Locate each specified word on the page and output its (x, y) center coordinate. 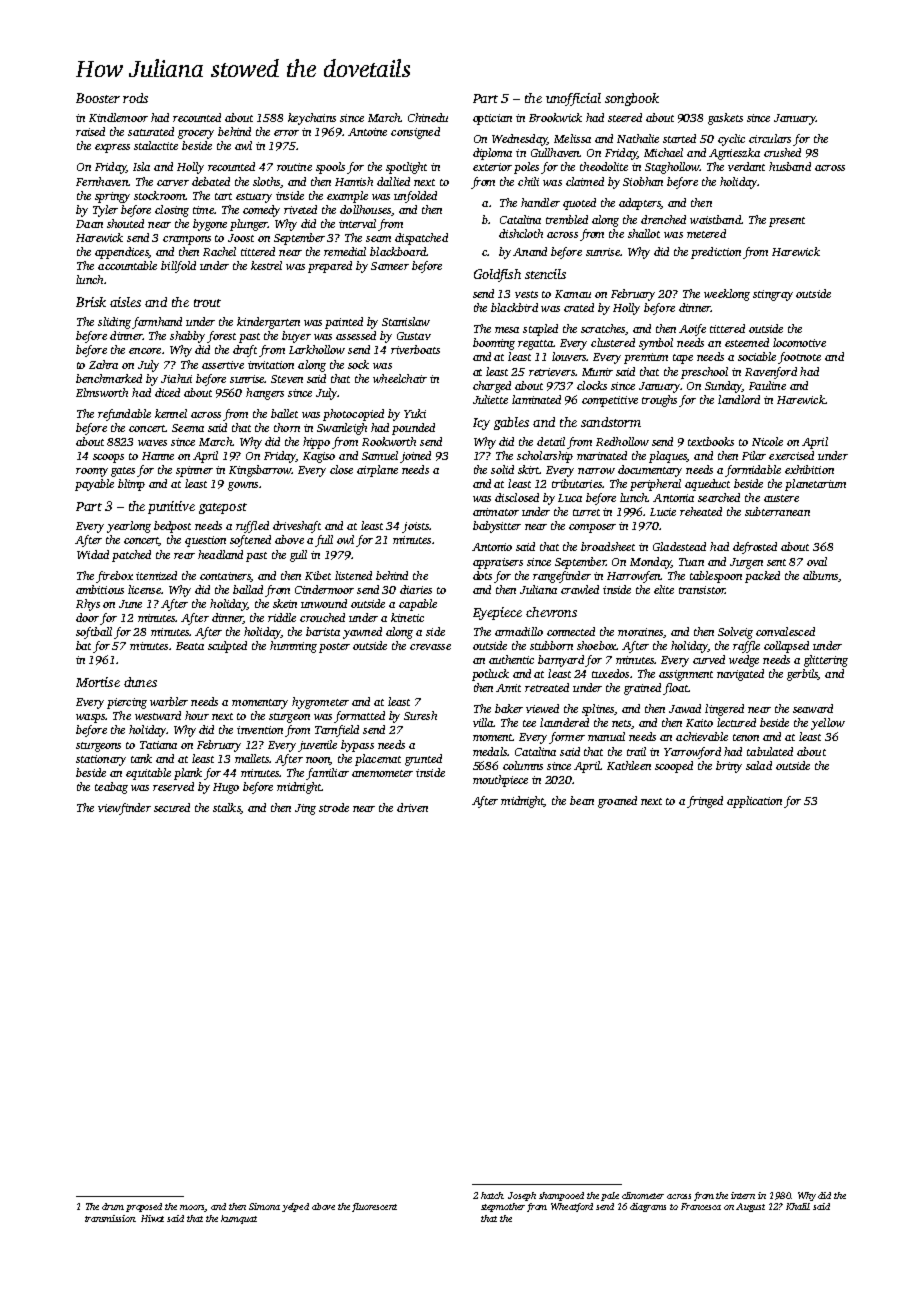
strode (334, 807)
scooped (674, 767)
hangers (265, 394)
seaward (813, 708)
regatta (535, 345)
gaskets (725, 119)
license (144, 589)
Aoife (692, 330)
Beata (190, 646)
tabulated (770, 751)
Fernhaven (102, 181)
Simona (264, 1206)
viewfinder (124, 809)
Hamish (354, 181)
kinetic (407, 617)
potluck (490, 675)
